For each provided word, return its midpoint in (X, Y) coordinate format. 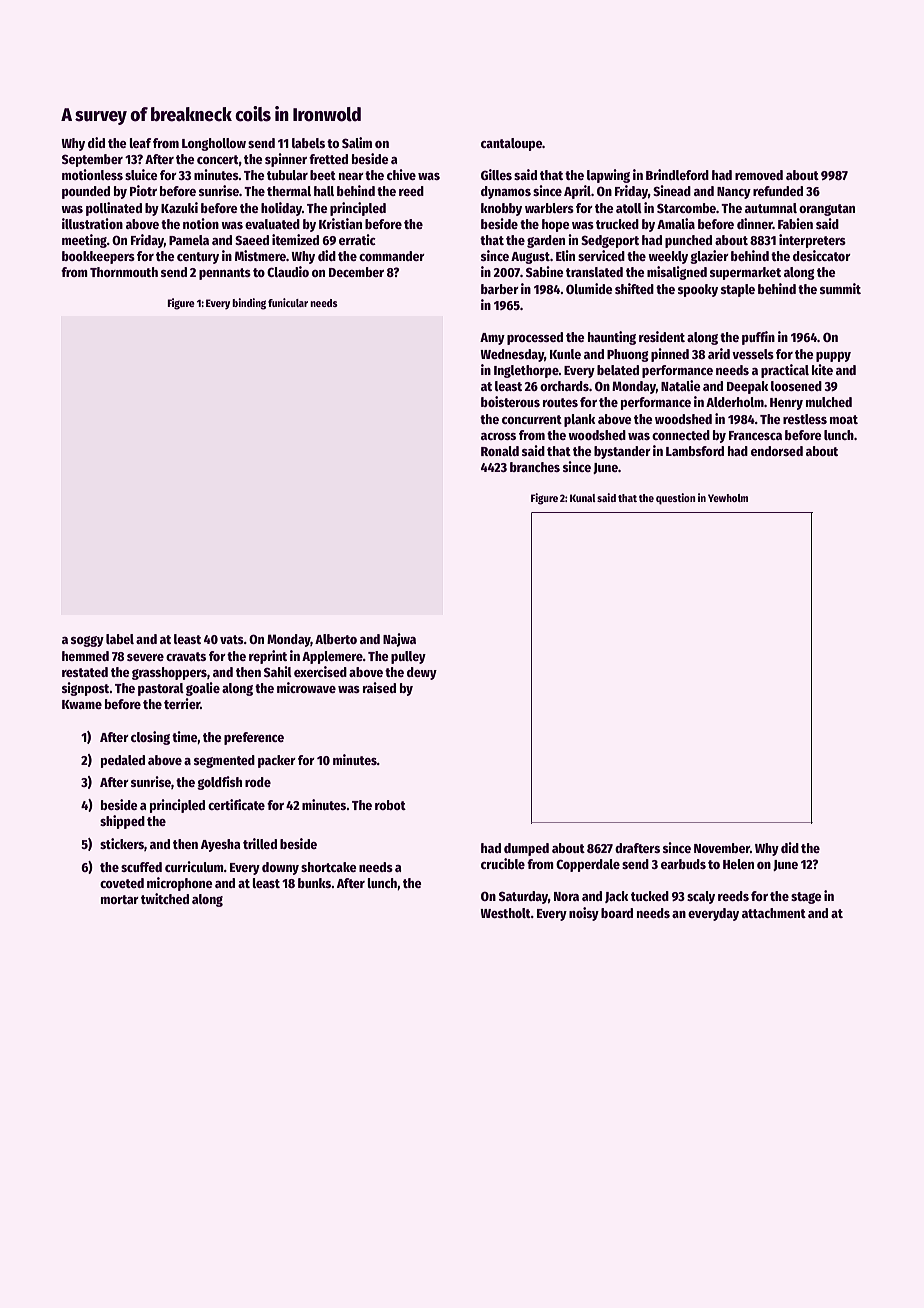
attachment (774, 913)
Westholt (505, 913)
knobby (501, 209)
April (577, 192)
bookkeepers (98, 257)
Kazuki (179, 207)
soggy (87, 641)
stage (806, 898)
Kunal (583, 498)
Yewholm (728, 498)
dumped (526, 849)
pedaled (123, 761)
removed (759, 175)
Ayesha (221, 845)
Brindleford (677, 174)
